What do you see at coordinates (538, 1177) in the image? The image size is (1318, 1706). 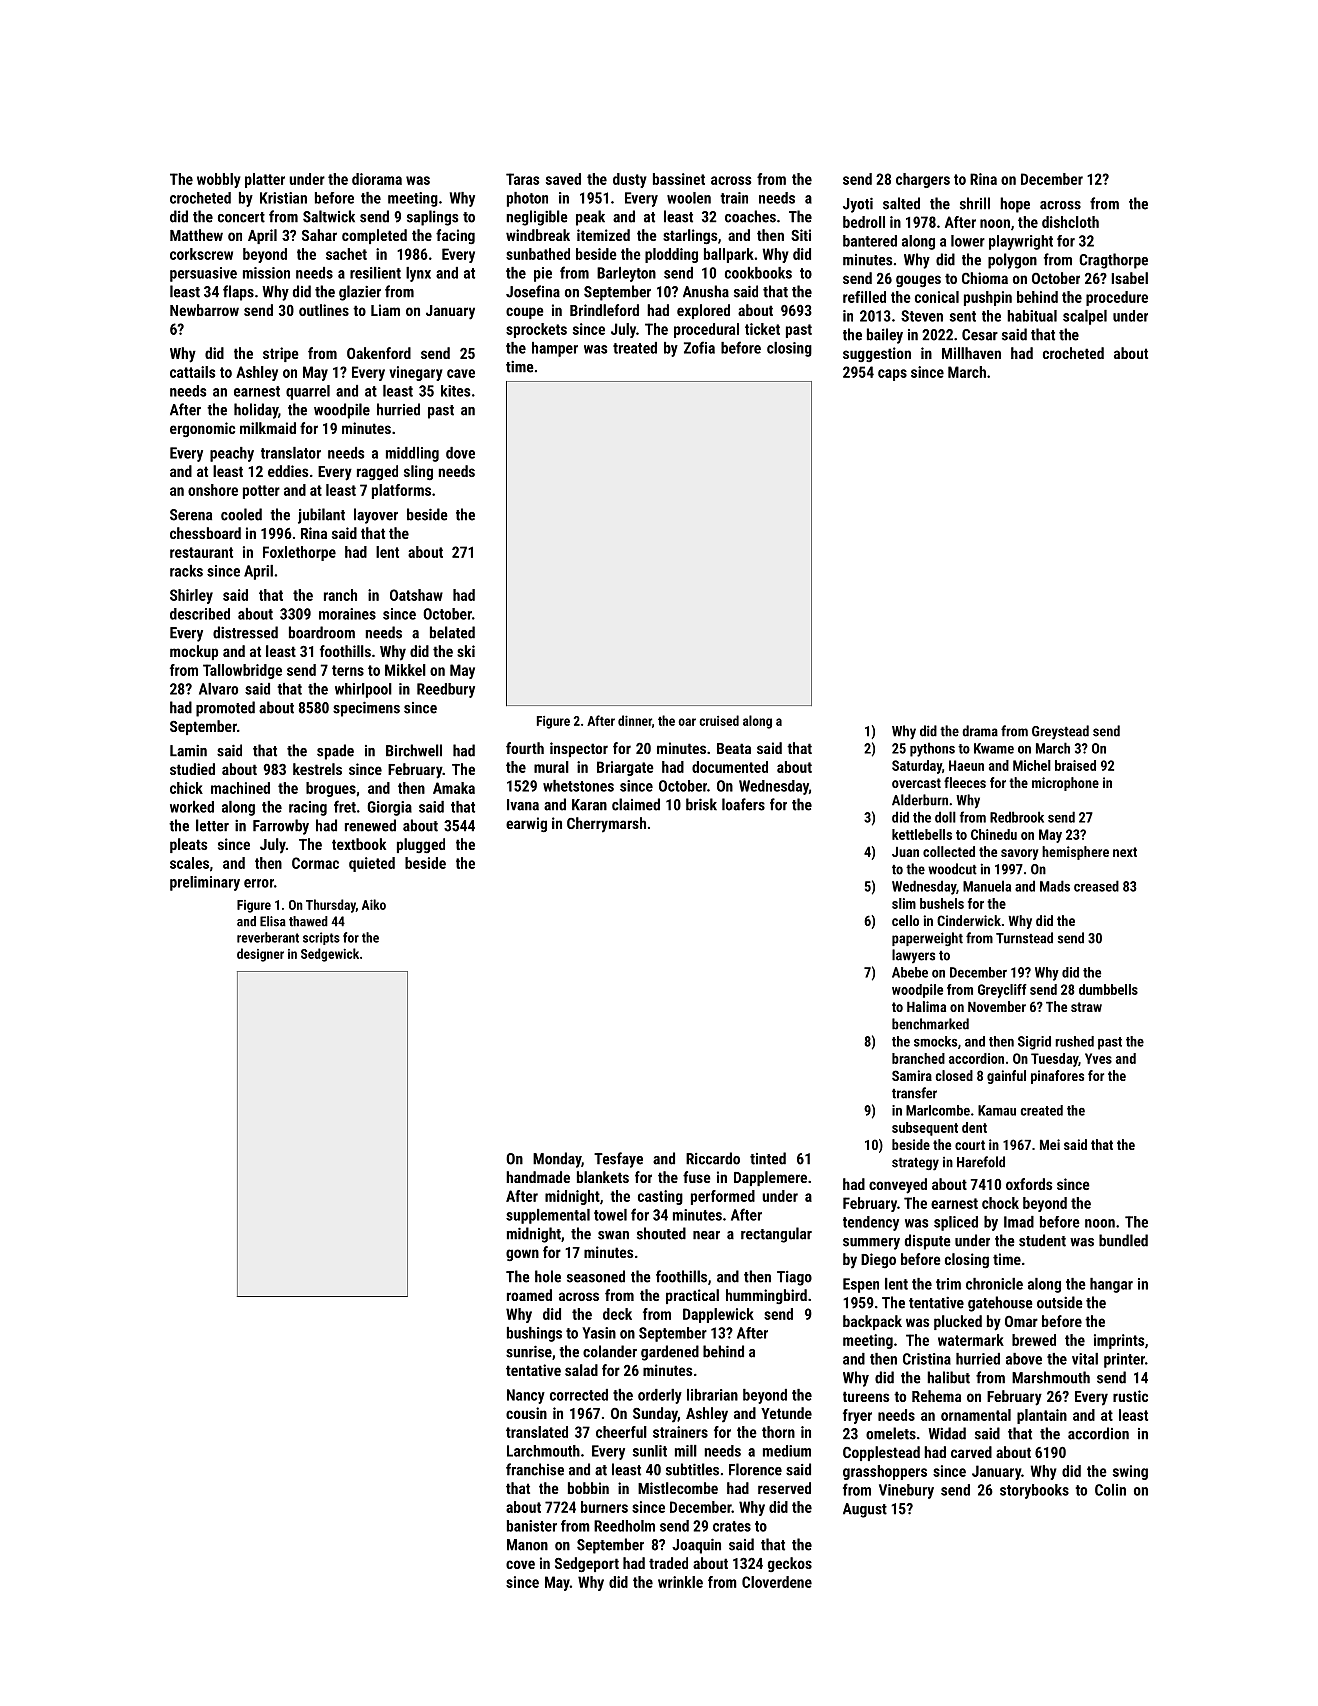 I see `handmade` at bounding box center [538, 1177].
